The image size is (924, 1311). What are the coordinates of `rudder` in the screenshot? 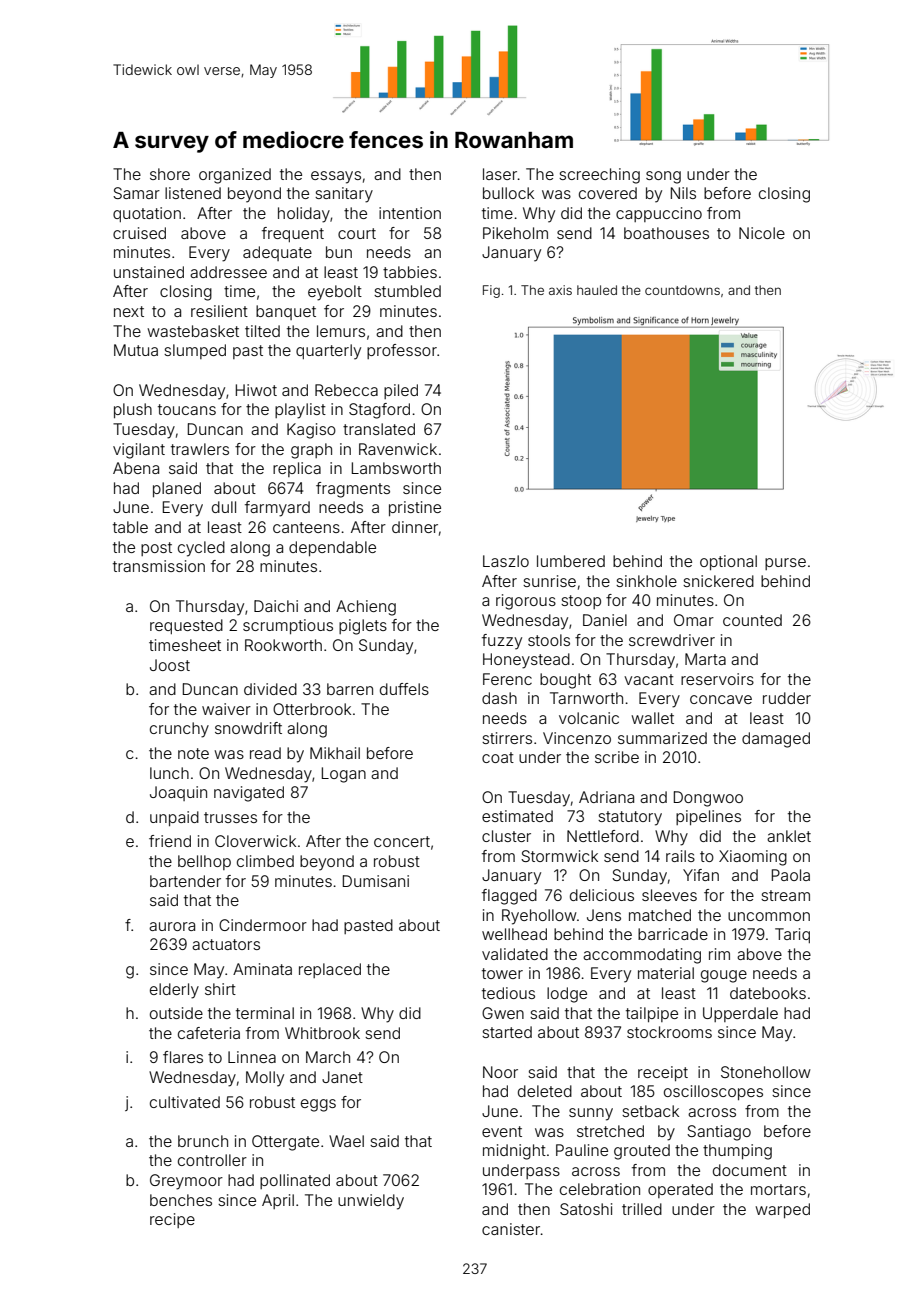 It's located at (787, 698).
